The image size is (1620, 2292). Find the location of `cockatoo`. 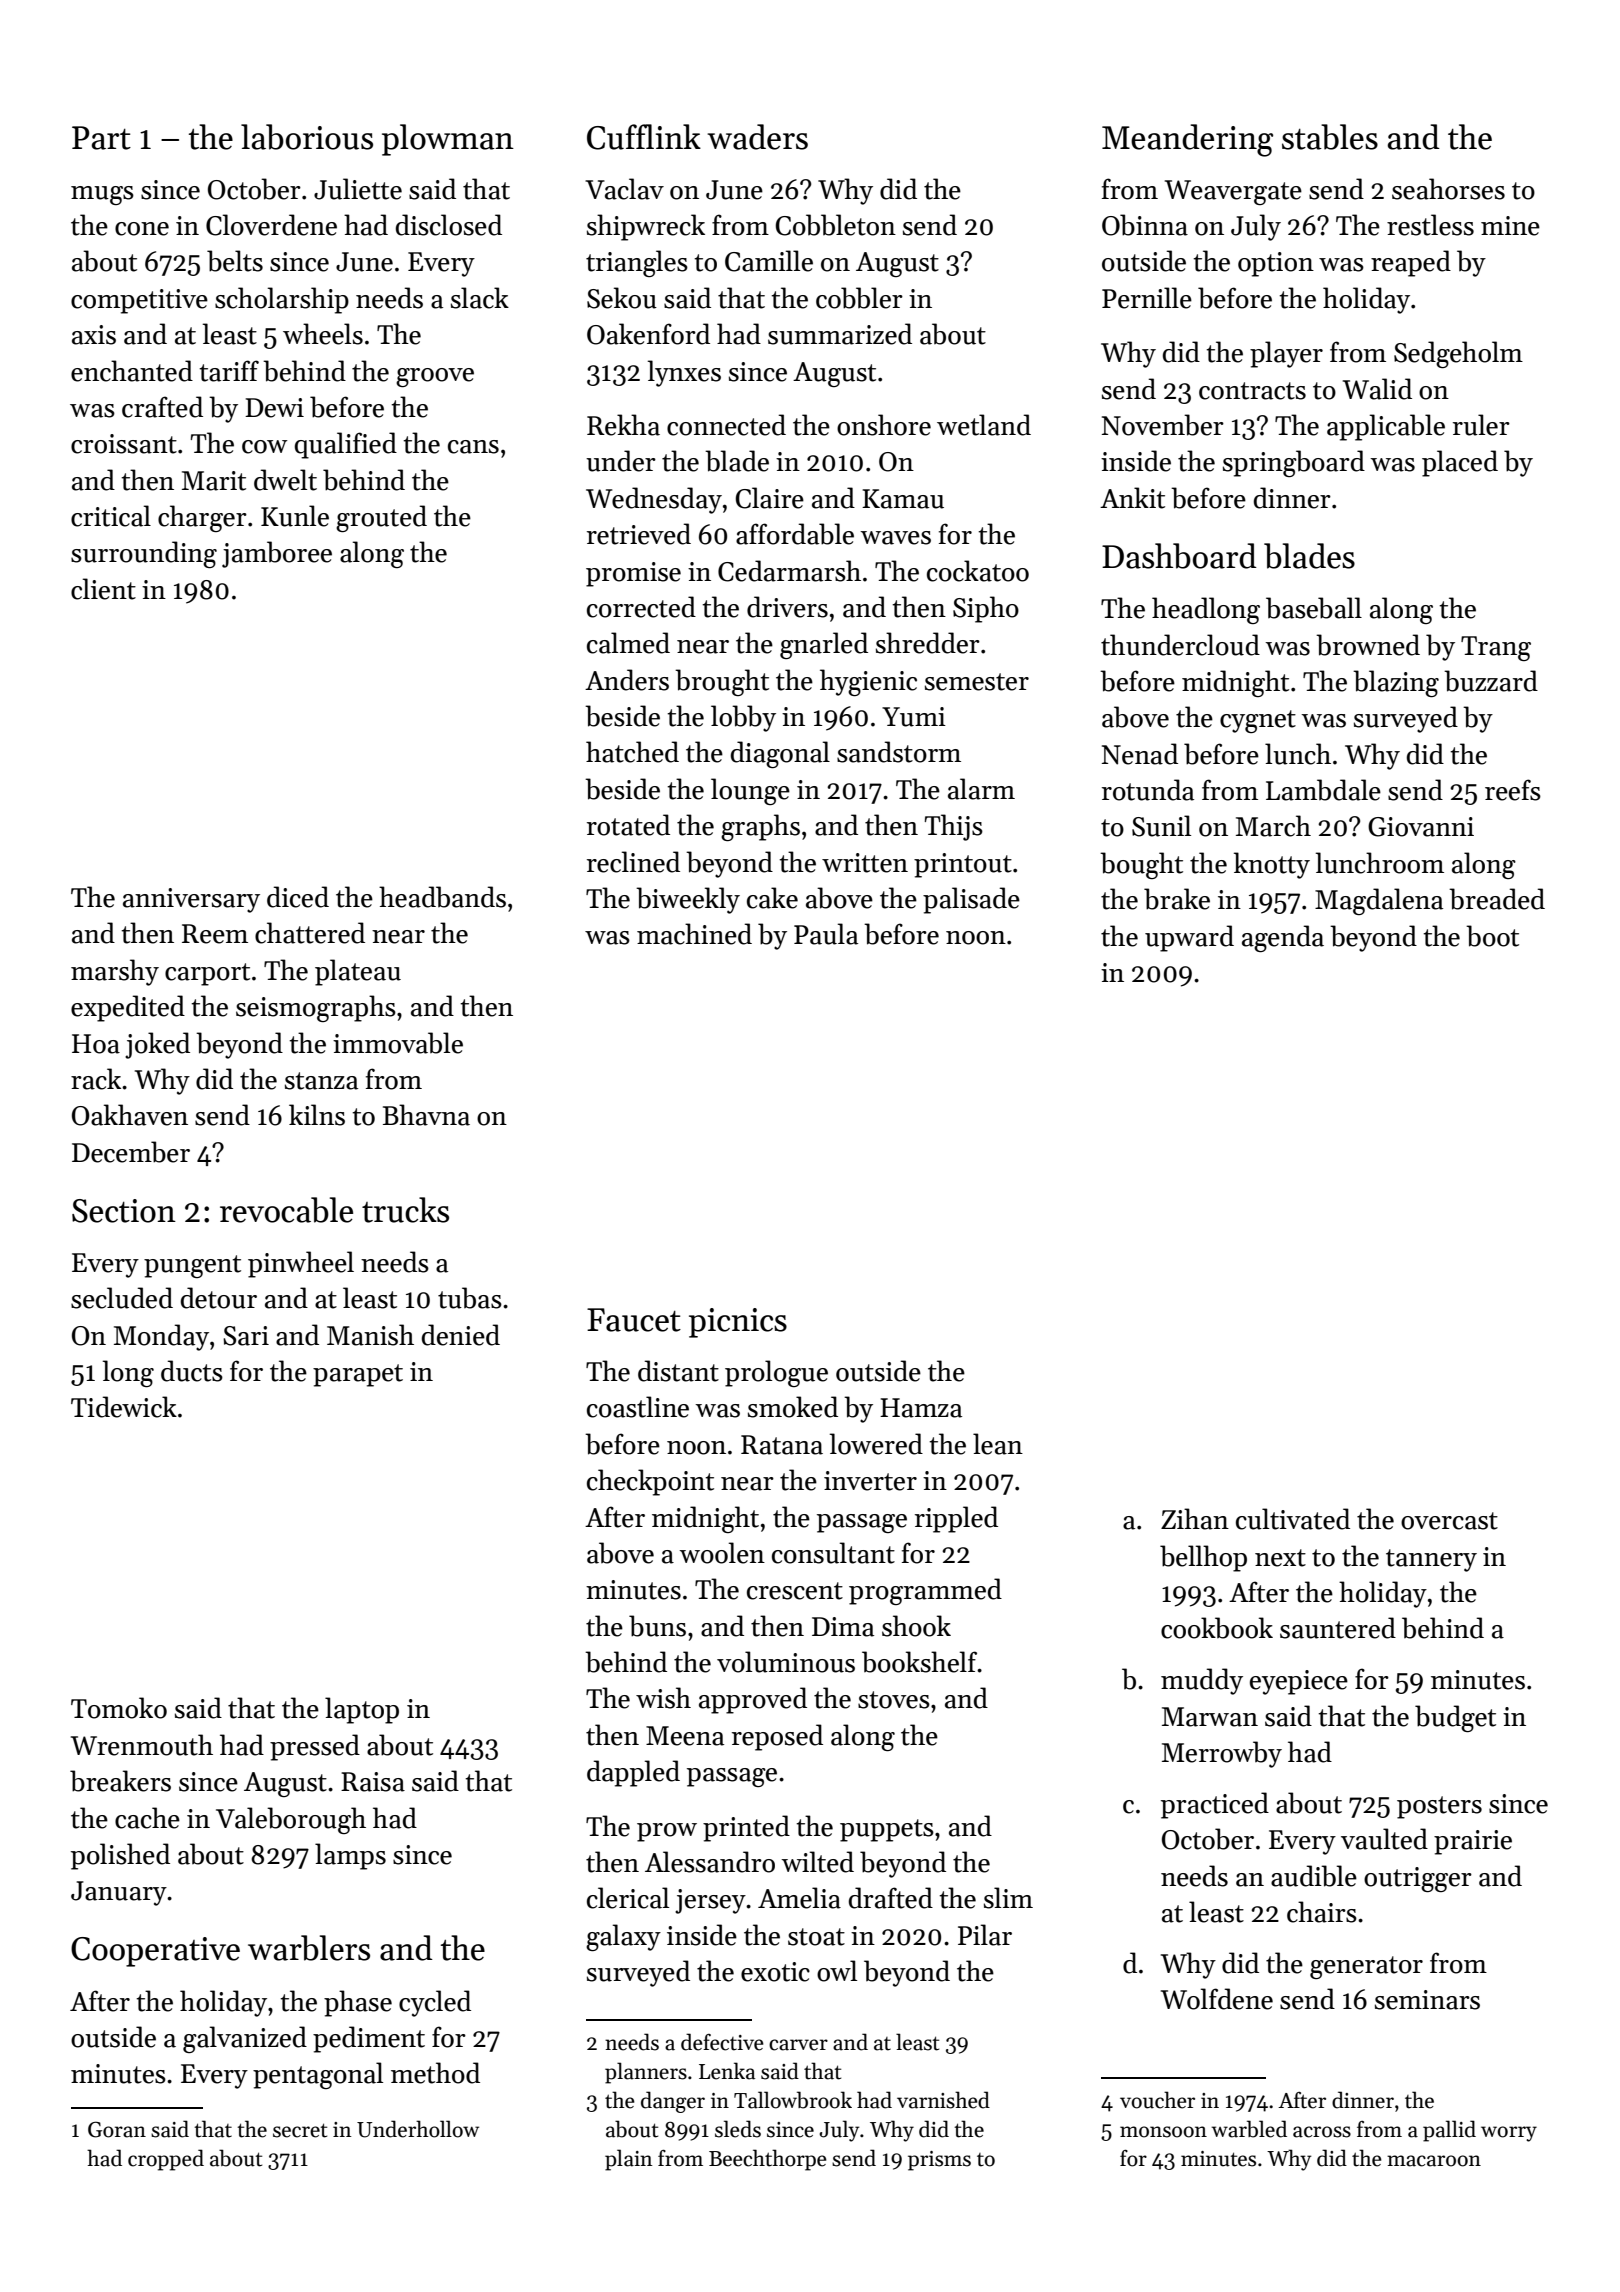

cockatoo is located at coordinates (978, 571).
